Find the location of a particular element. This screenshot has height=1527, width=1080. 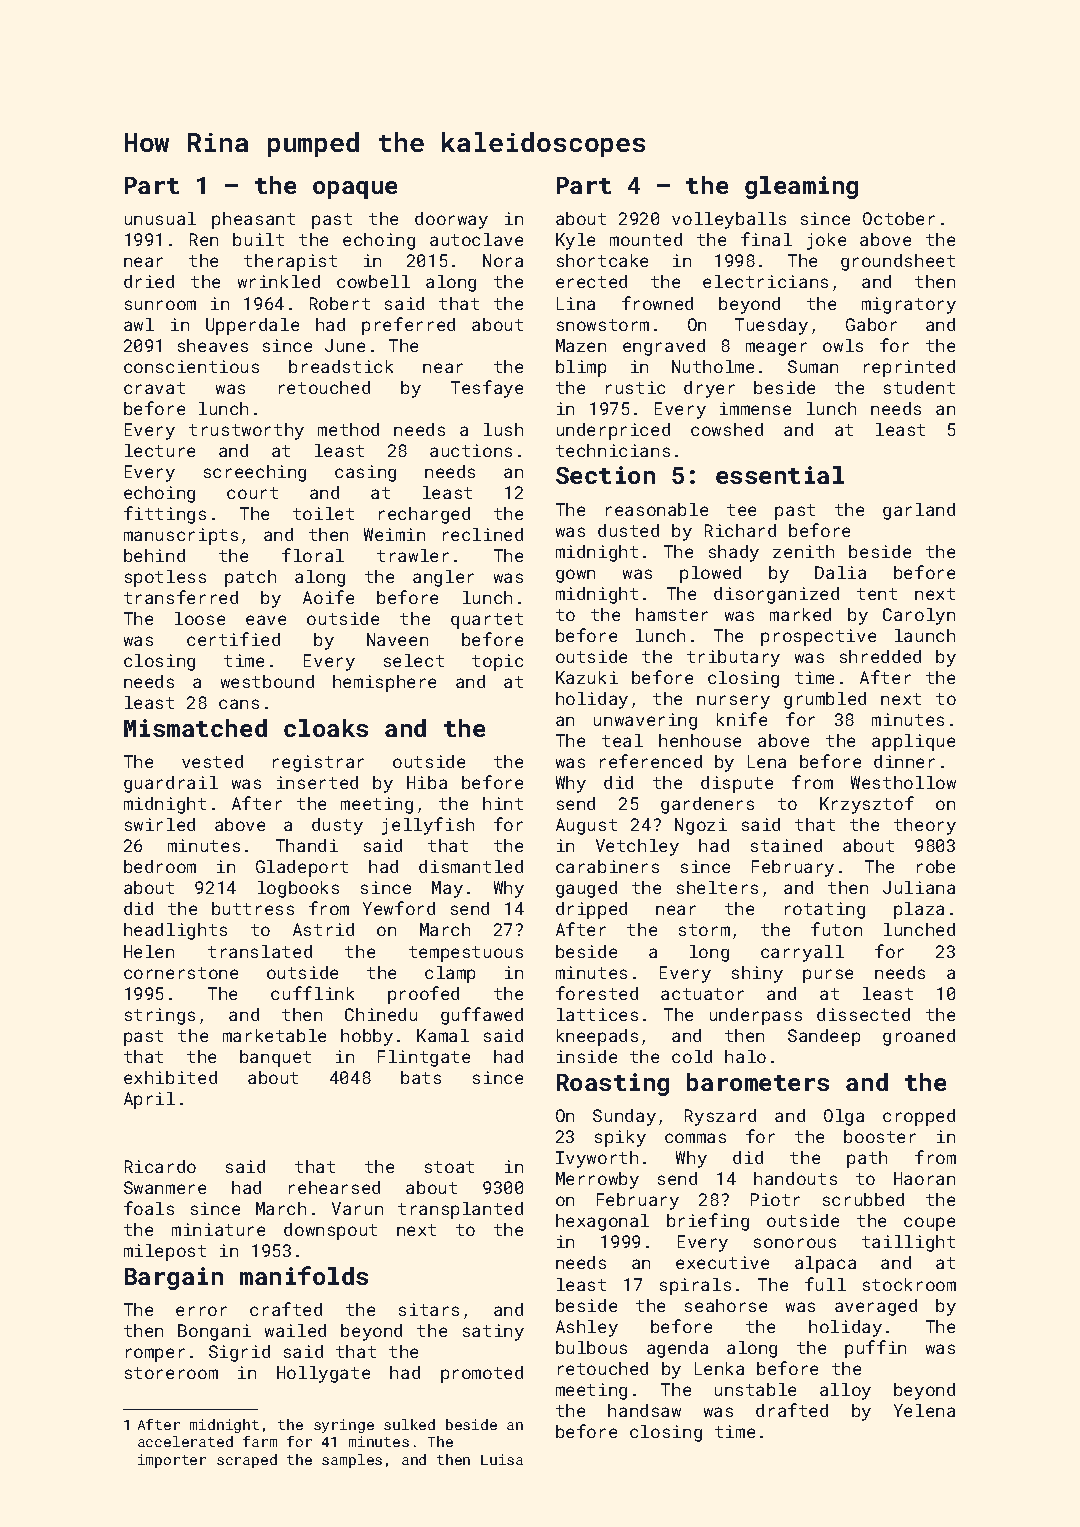

cravat is located at coordinates (154, 388).
